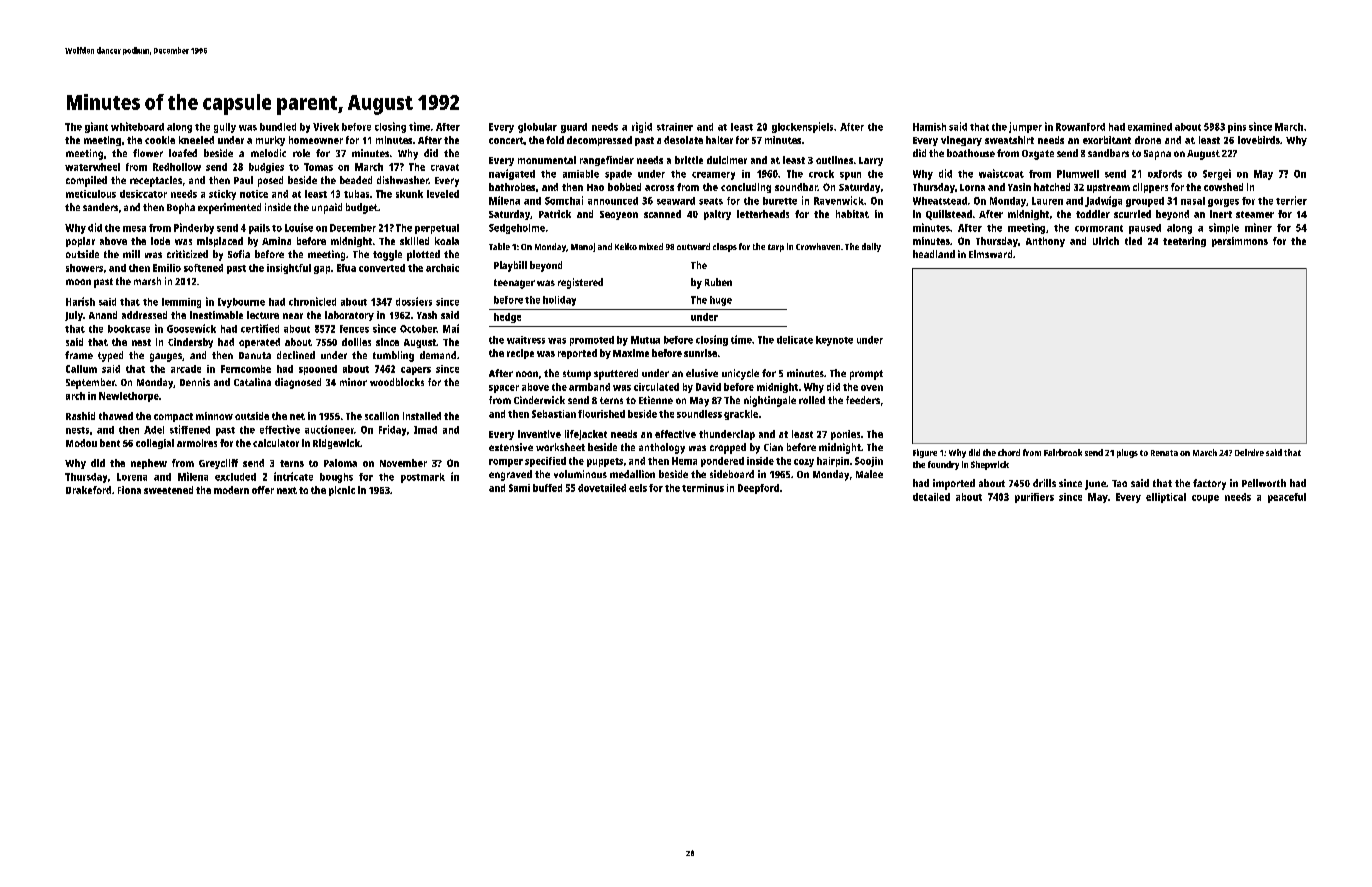 The image size is (1372, 887). I want to click on gully, so click(225, 128).
